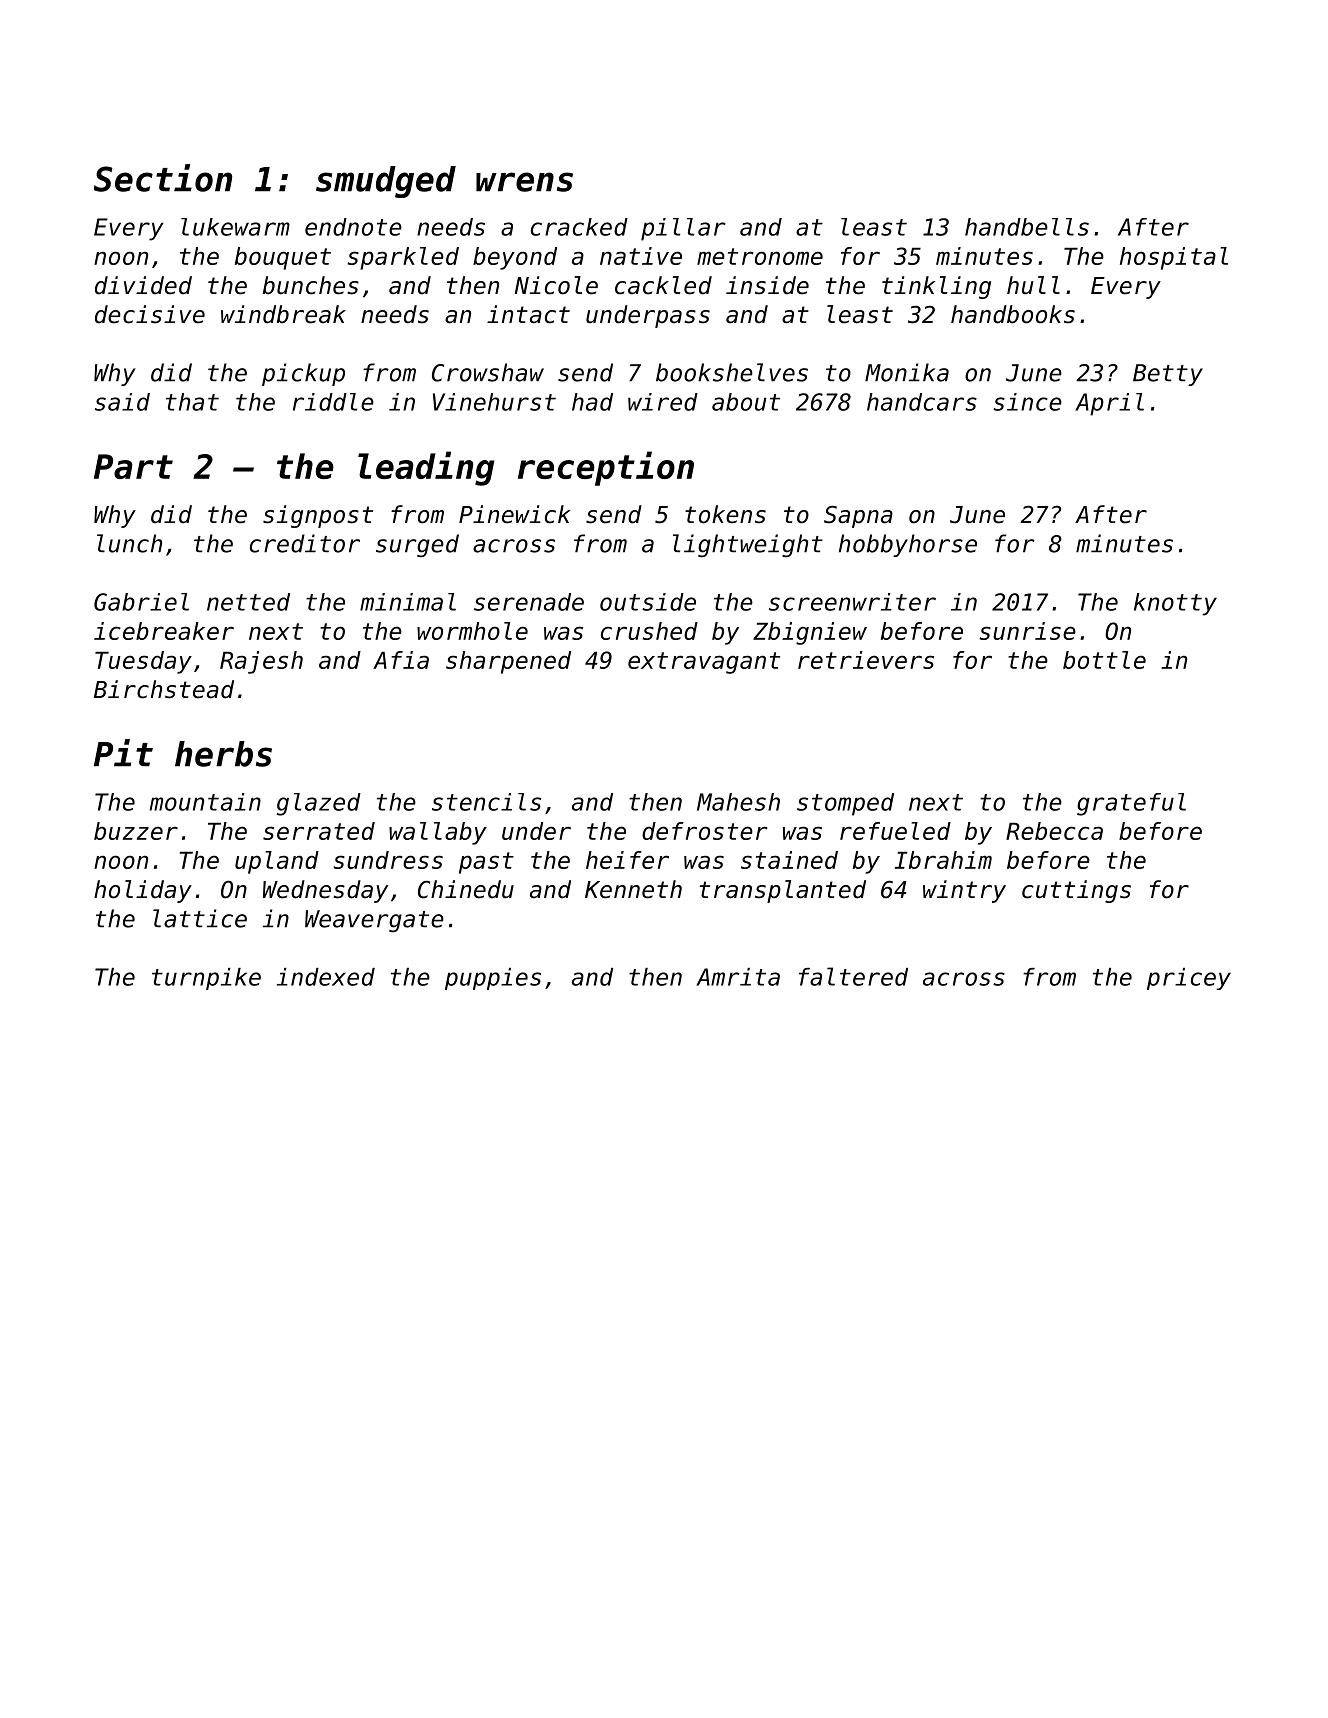  I want to click on tinkling, so click(936, 287).
